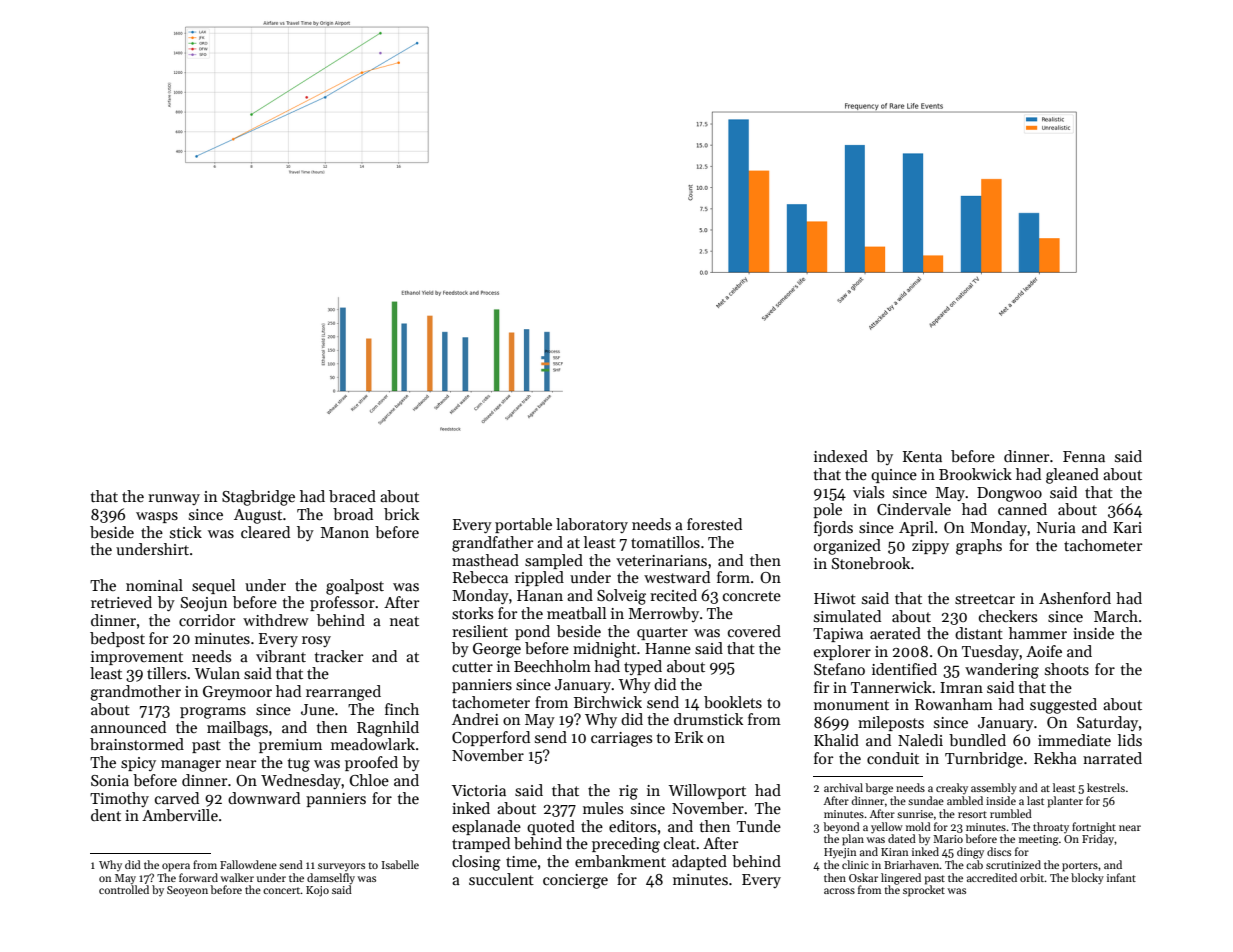 The image size is (1233, 952). Describe the element at coordinates (353, 514) in the page. I see `broad` at that location.
